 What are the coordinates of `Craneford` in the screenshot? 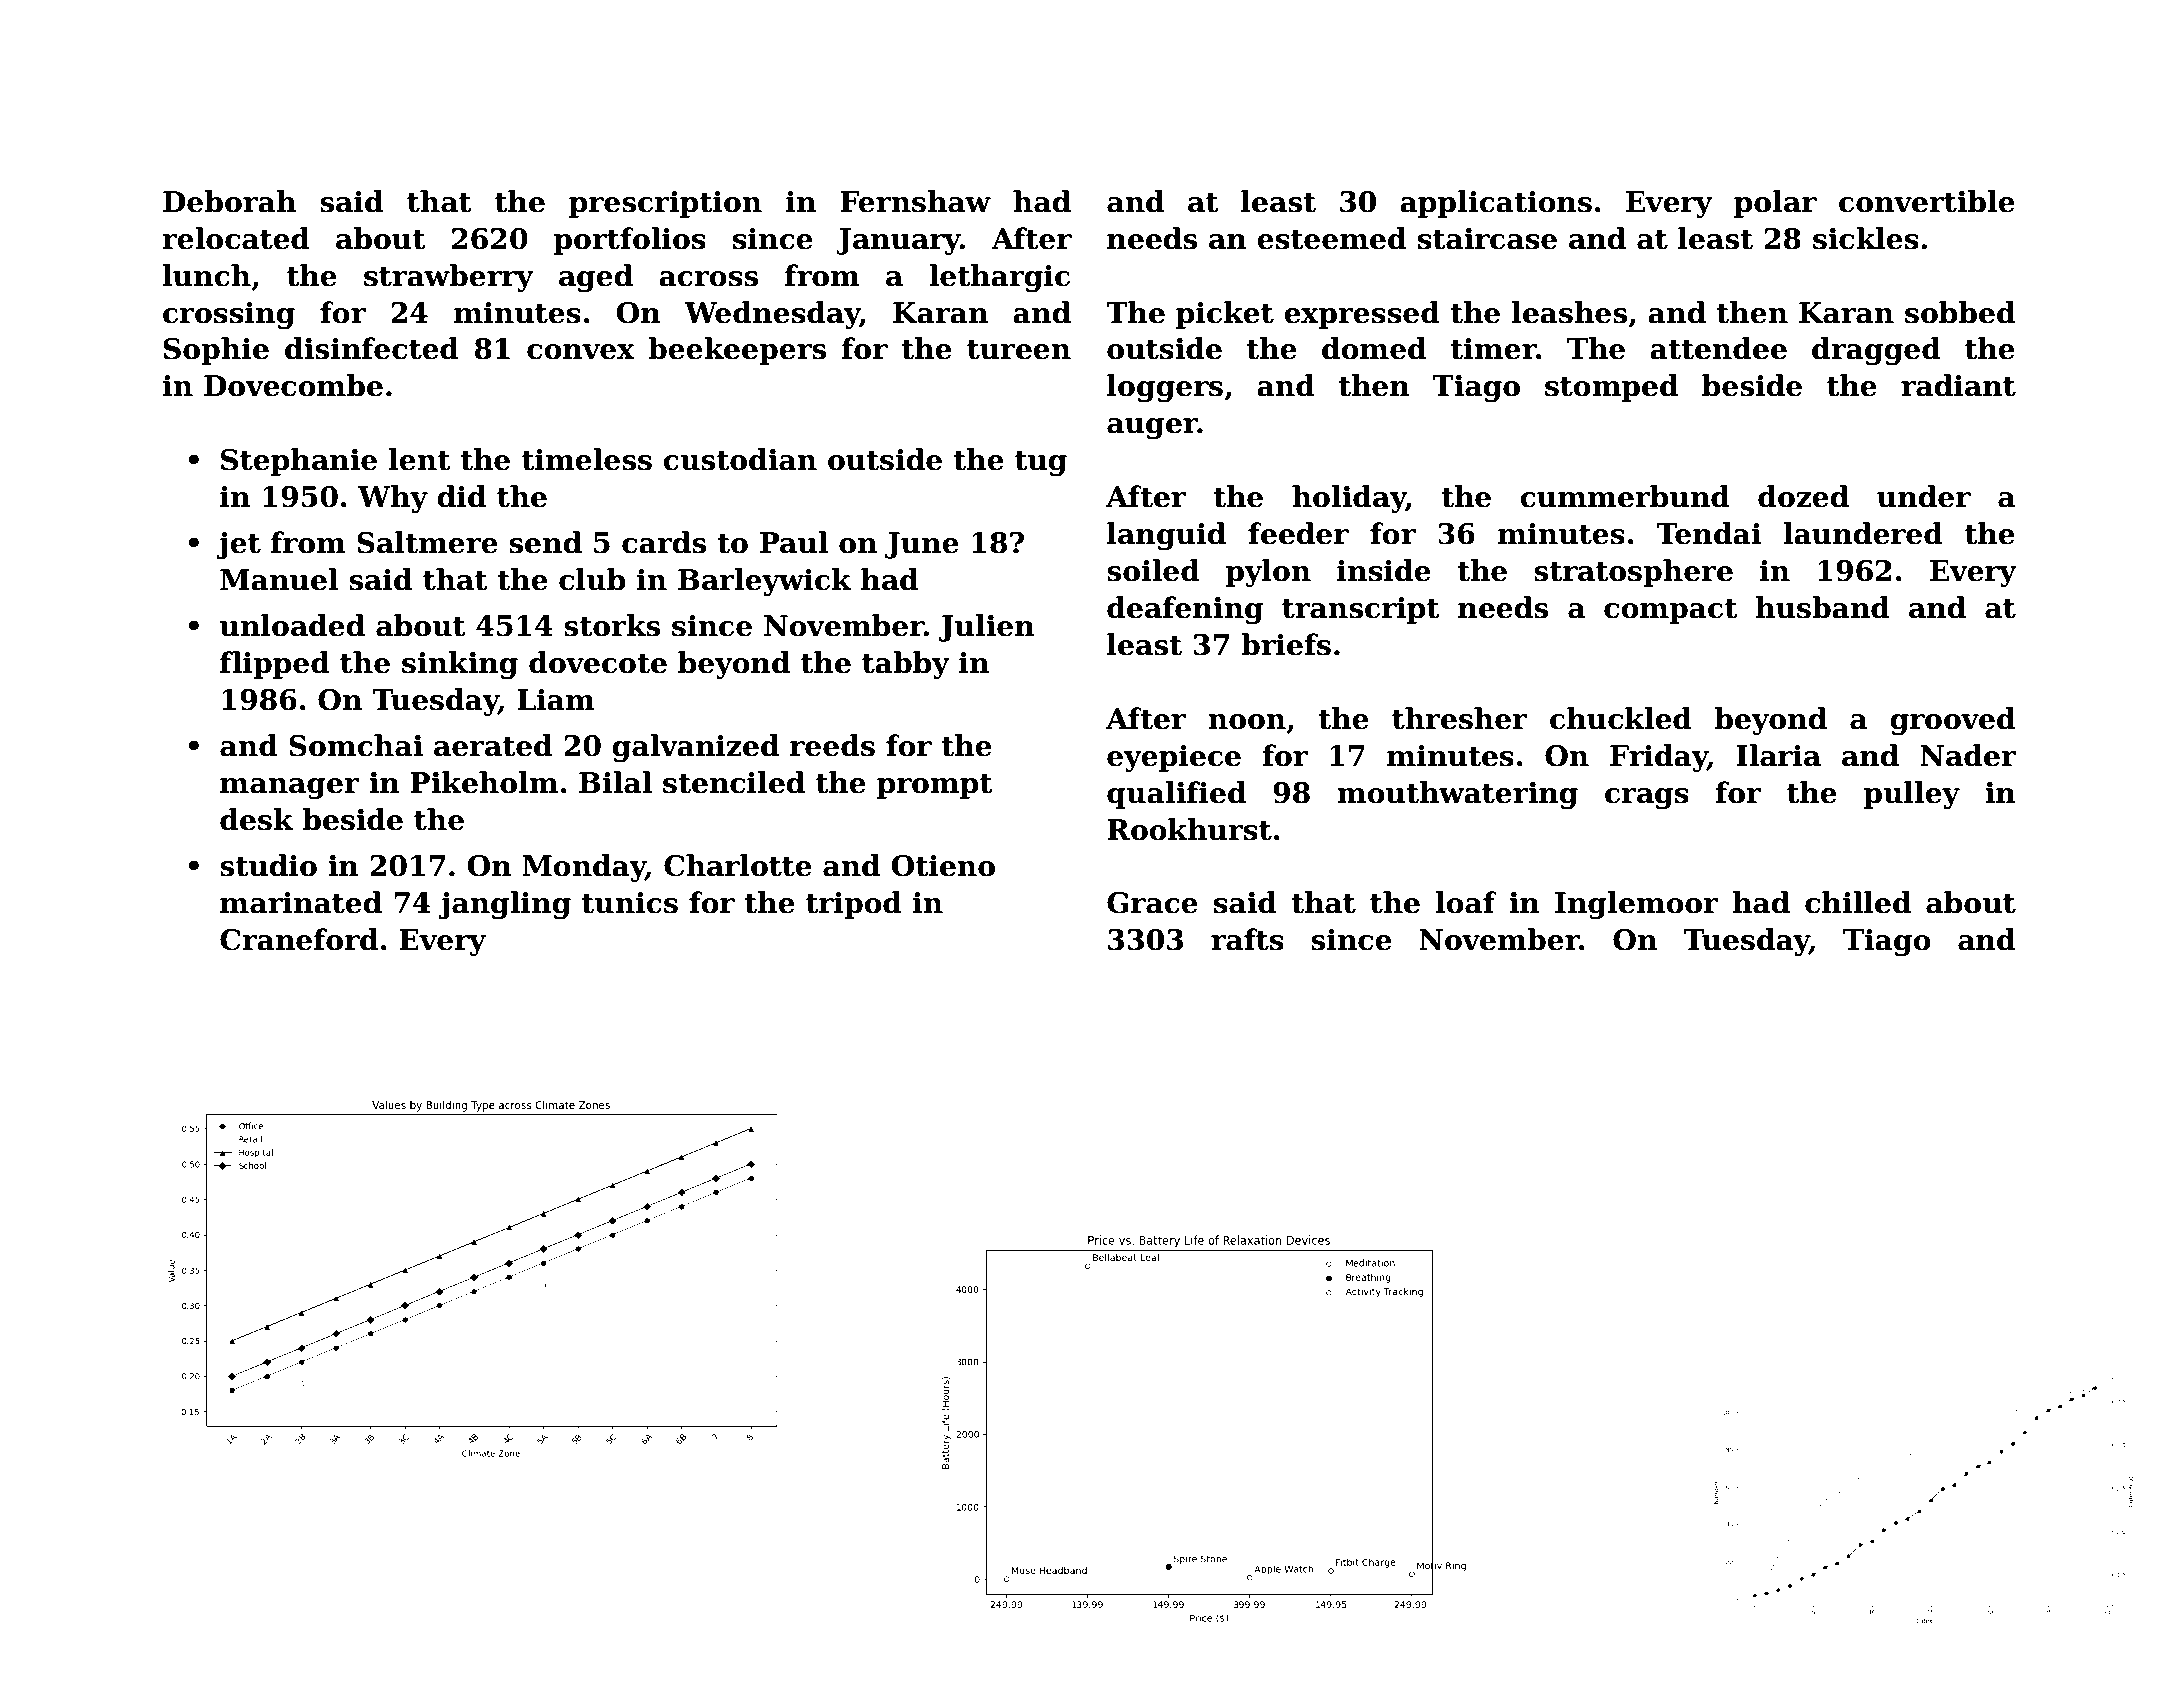 It's located at (299, 939).
